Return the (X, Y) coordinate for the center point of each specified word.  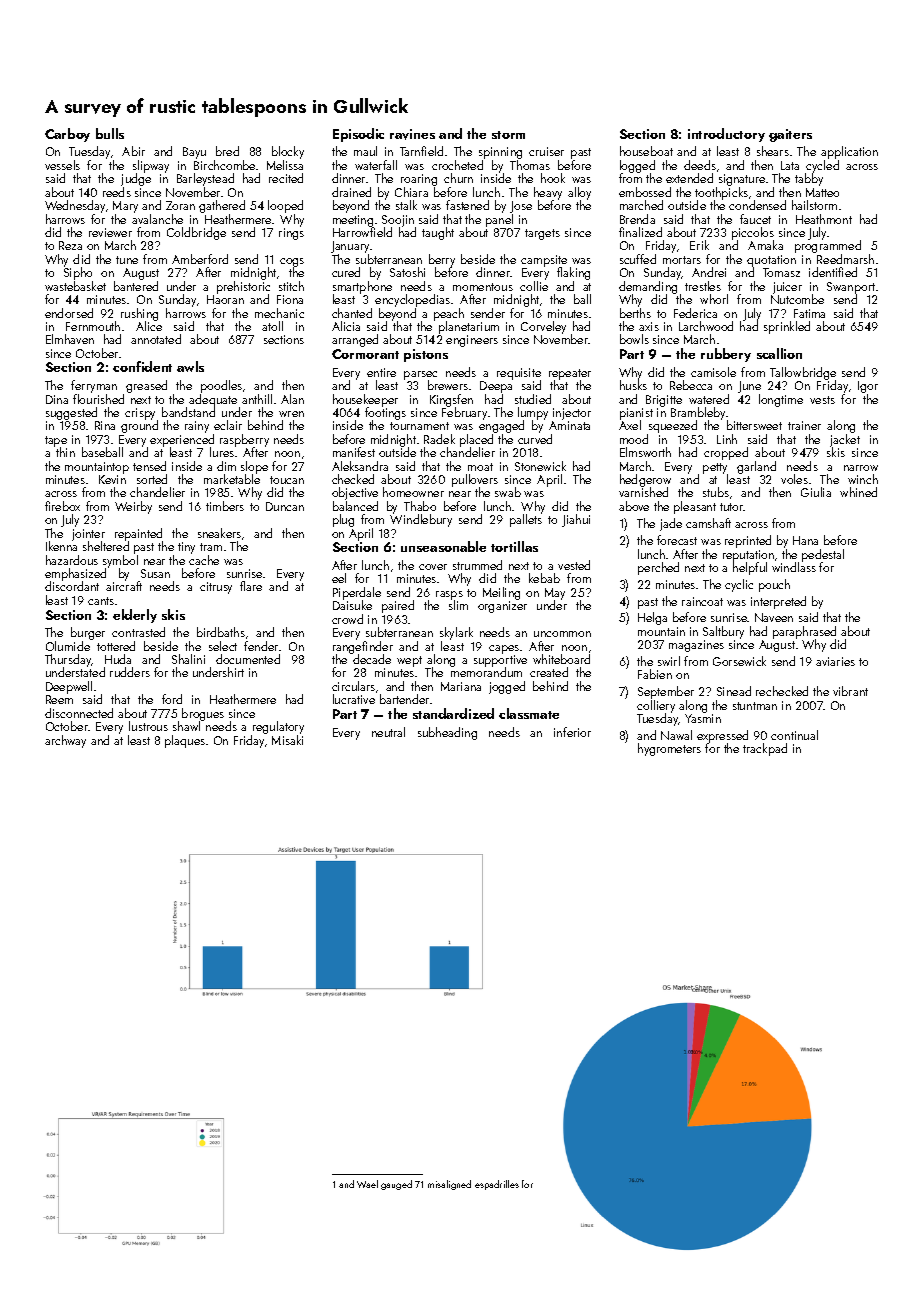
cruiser (546, 151)
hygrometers (669, 749)
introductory (726, 135)
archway (65, 741)
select (223, 646)
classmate (529, 713)
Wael (367, 1184)
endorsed (69, 313)
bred (227, 151)
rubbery (726, 355)
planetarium (469, 327)
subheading (447, 733)
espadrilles (497, 1185)
